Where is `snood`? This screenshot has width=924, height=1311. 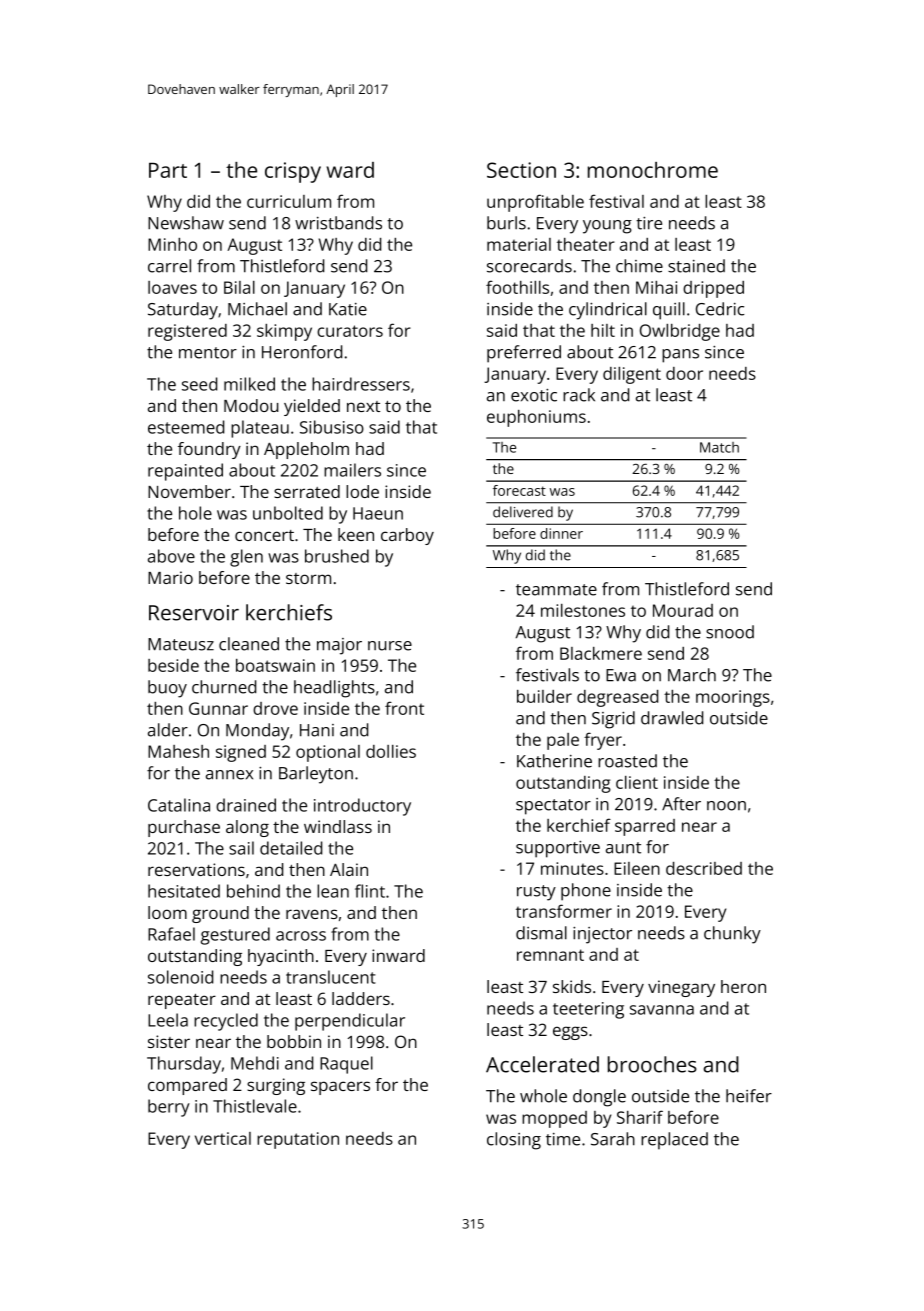
snood is located at coordinates (730, 632).
